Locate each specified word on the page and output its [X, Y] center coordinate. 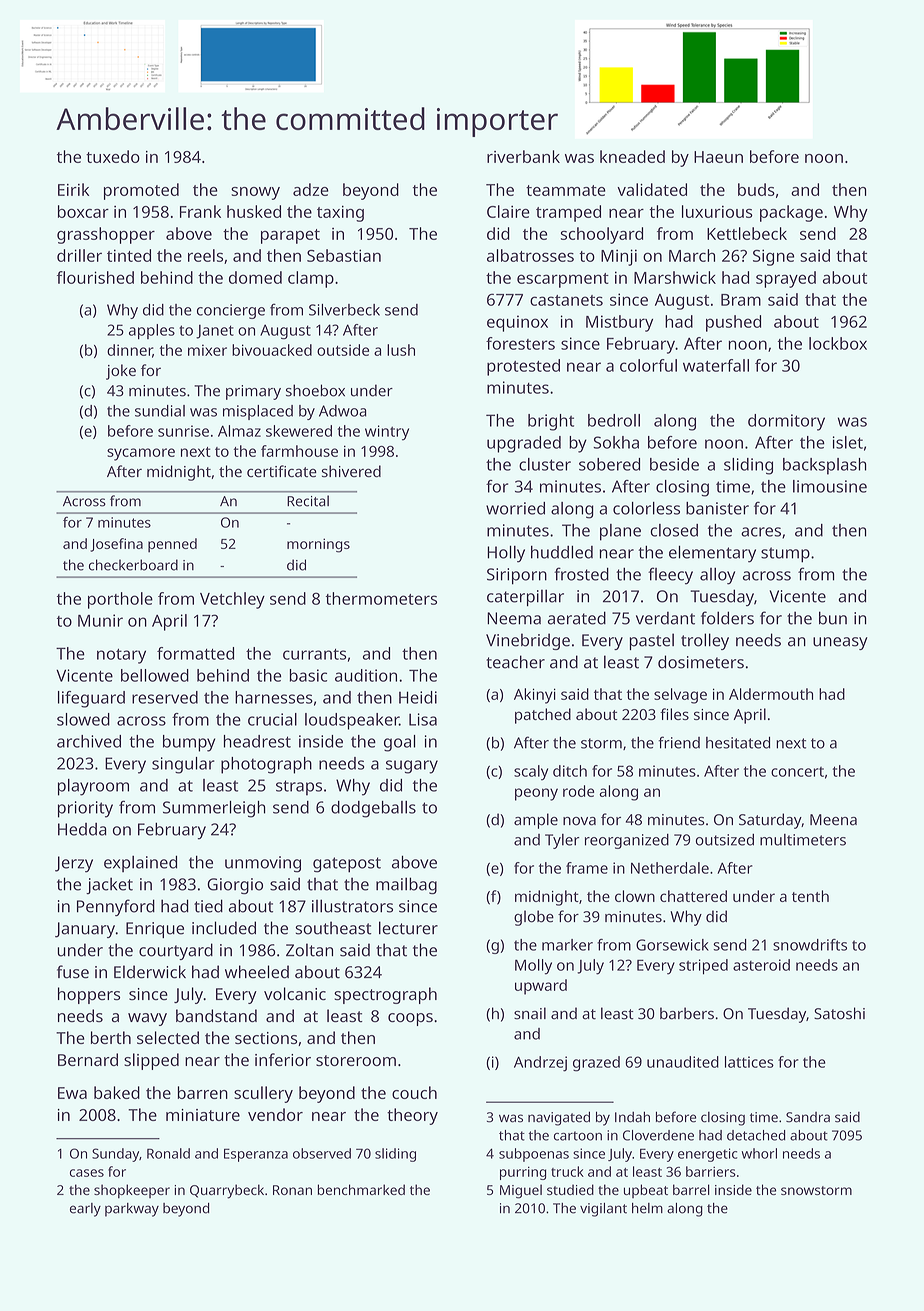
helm [647, 1208]
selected [168, 1037]
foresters [520, 343]
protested [523, 367]
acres [761, 532]
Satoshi [839, 1013]
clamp [311, 279]
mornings [318, 545]
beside [674, 464]
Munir [100, 620]
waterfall [716, 365]
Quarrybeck [227, 1191]
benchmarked [361, 1189]
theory [412, 1116]
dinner [130, 351]
